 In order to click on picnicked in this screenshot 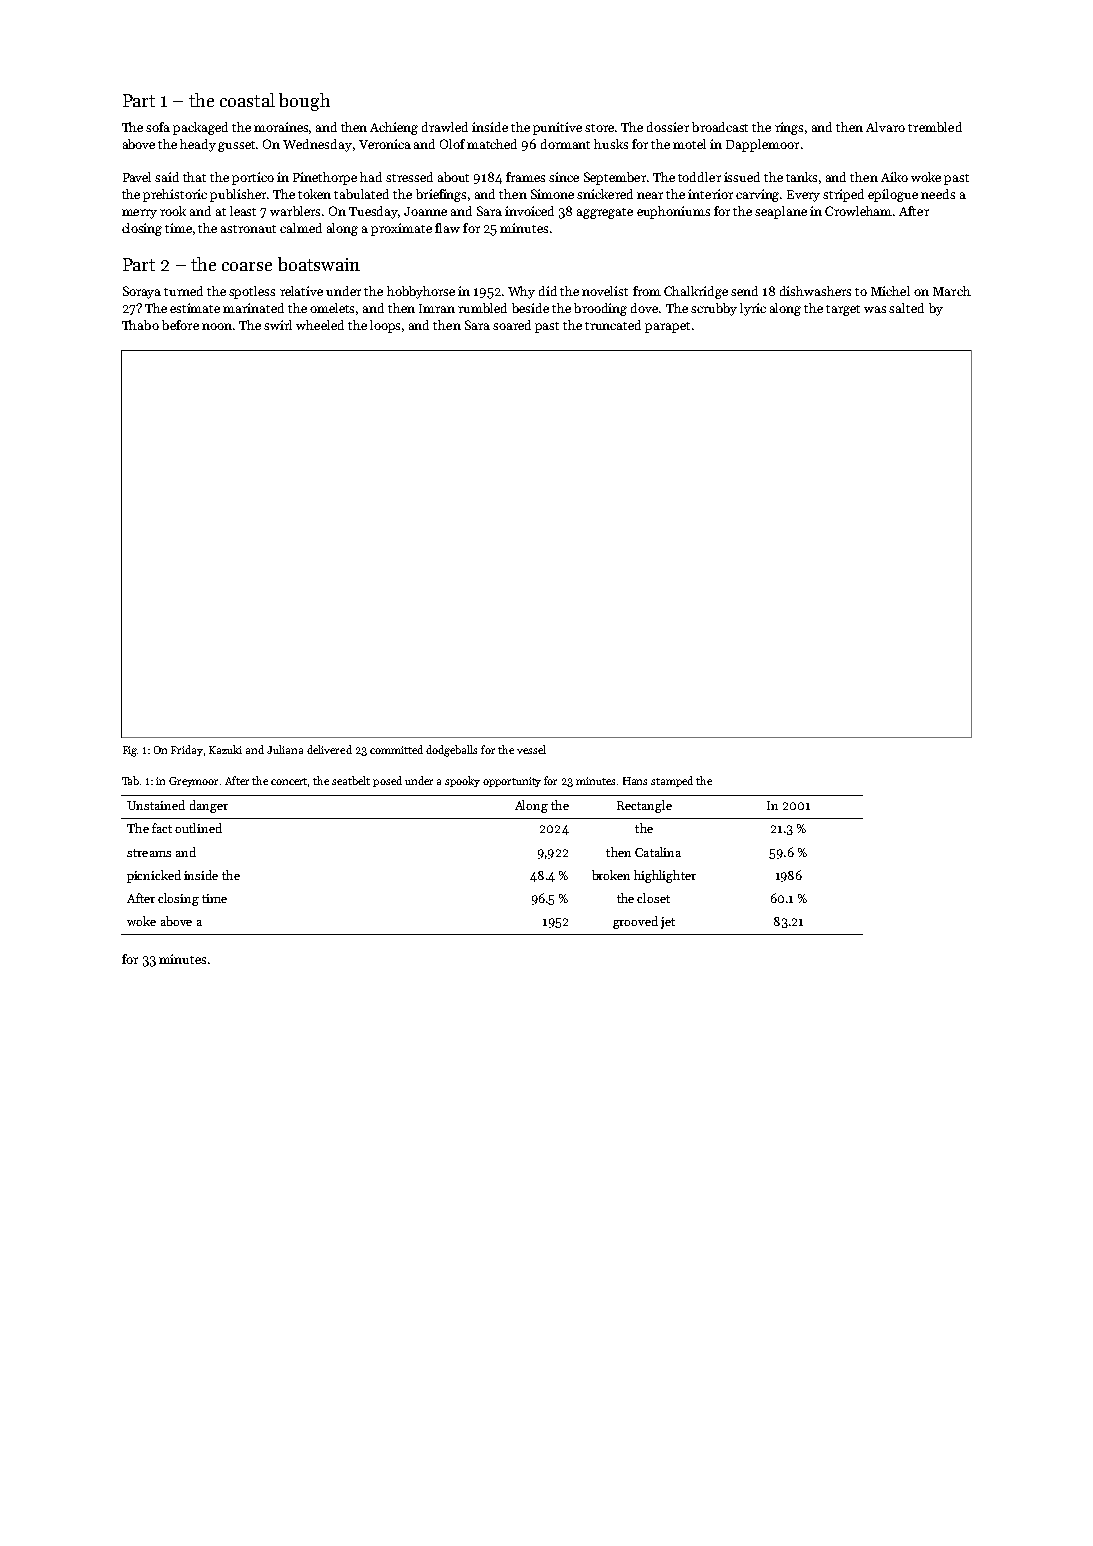, I will do `click(154, 876)`.
